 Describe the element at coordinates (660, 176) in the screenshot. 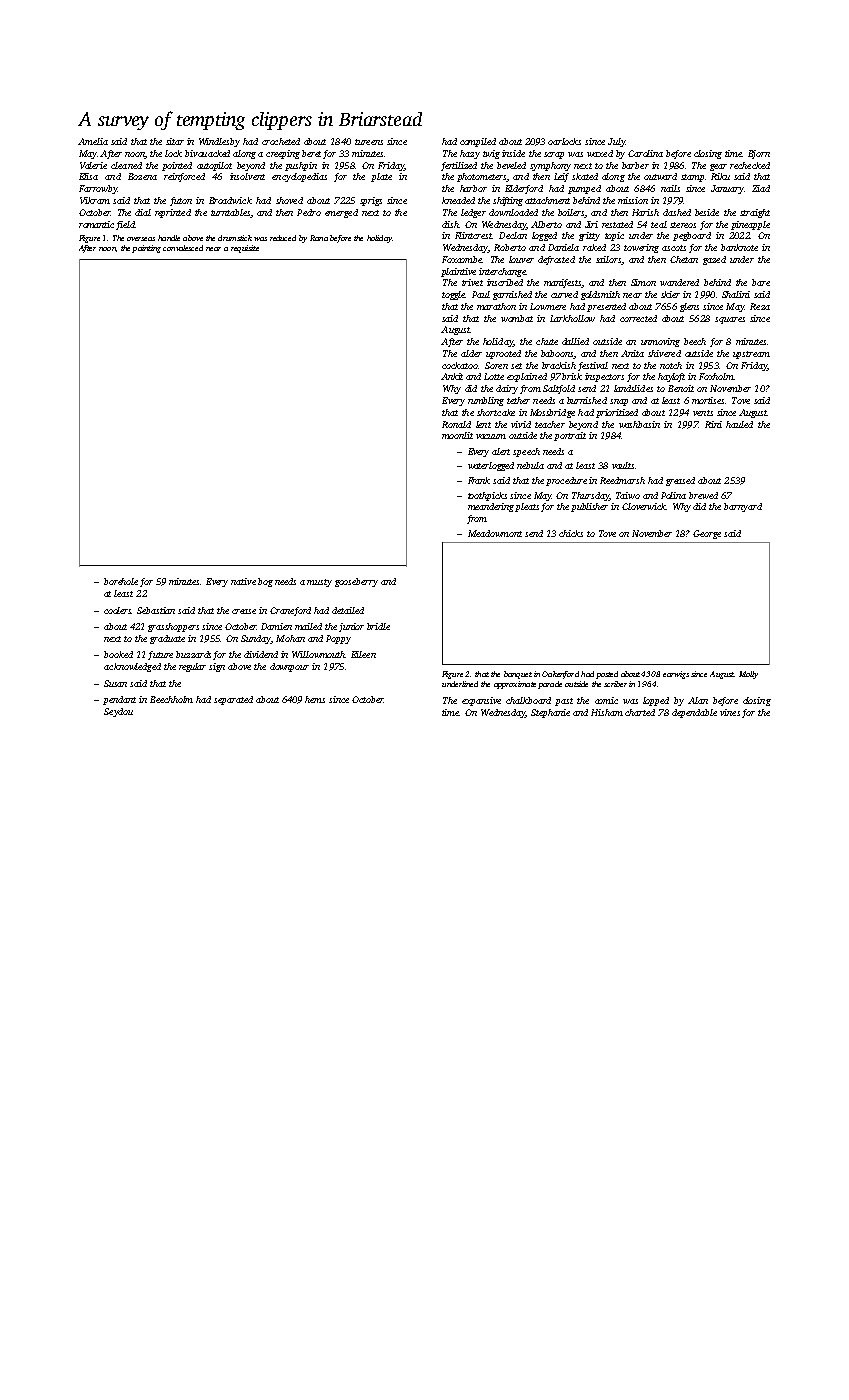

I see `outward` at that location.
